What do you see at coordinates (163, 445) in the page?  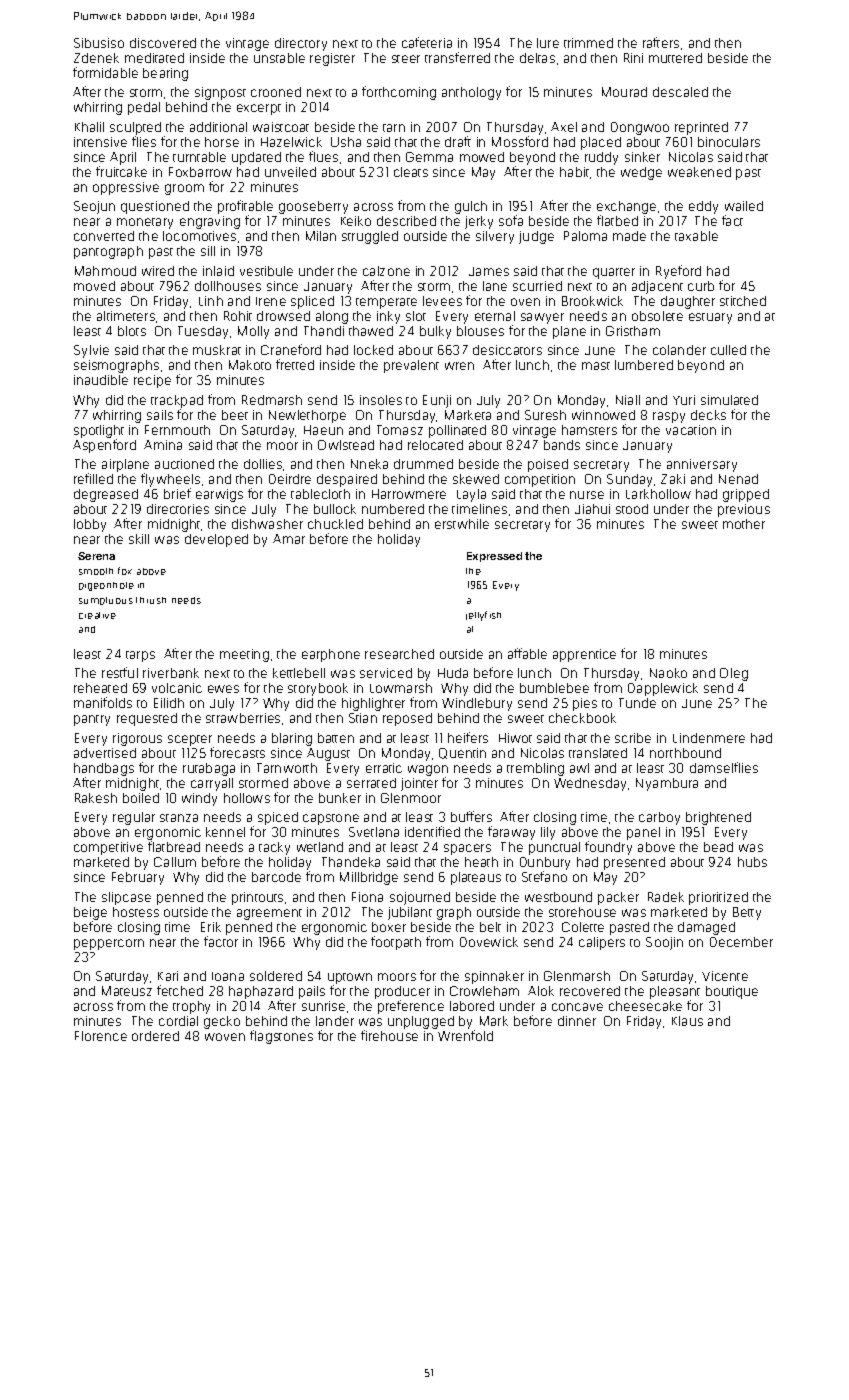 I see `Amina` at bounding box center [163, 445].
